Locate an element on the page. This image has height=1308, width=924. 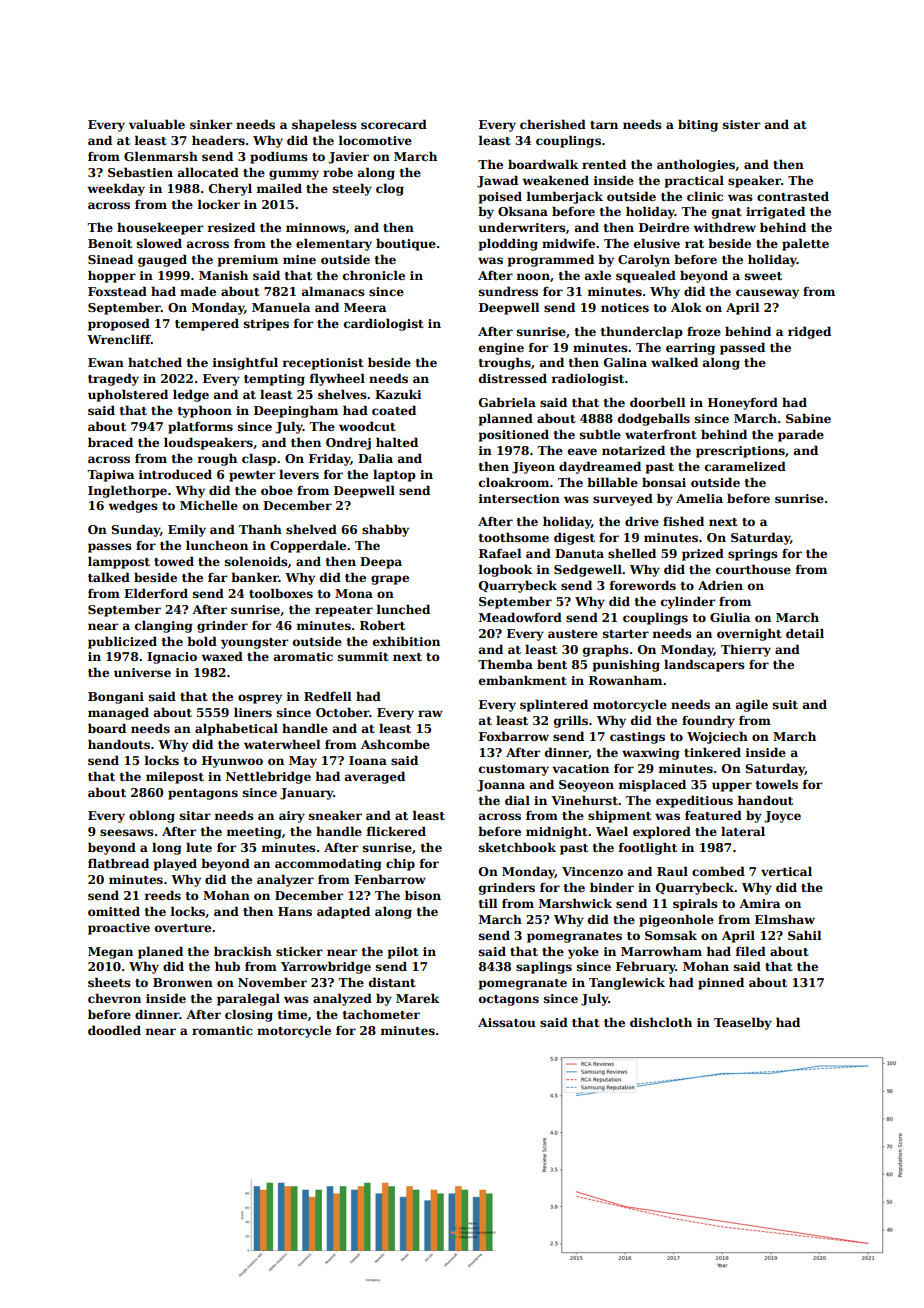
punishing is located at coordinates (626, 665).
